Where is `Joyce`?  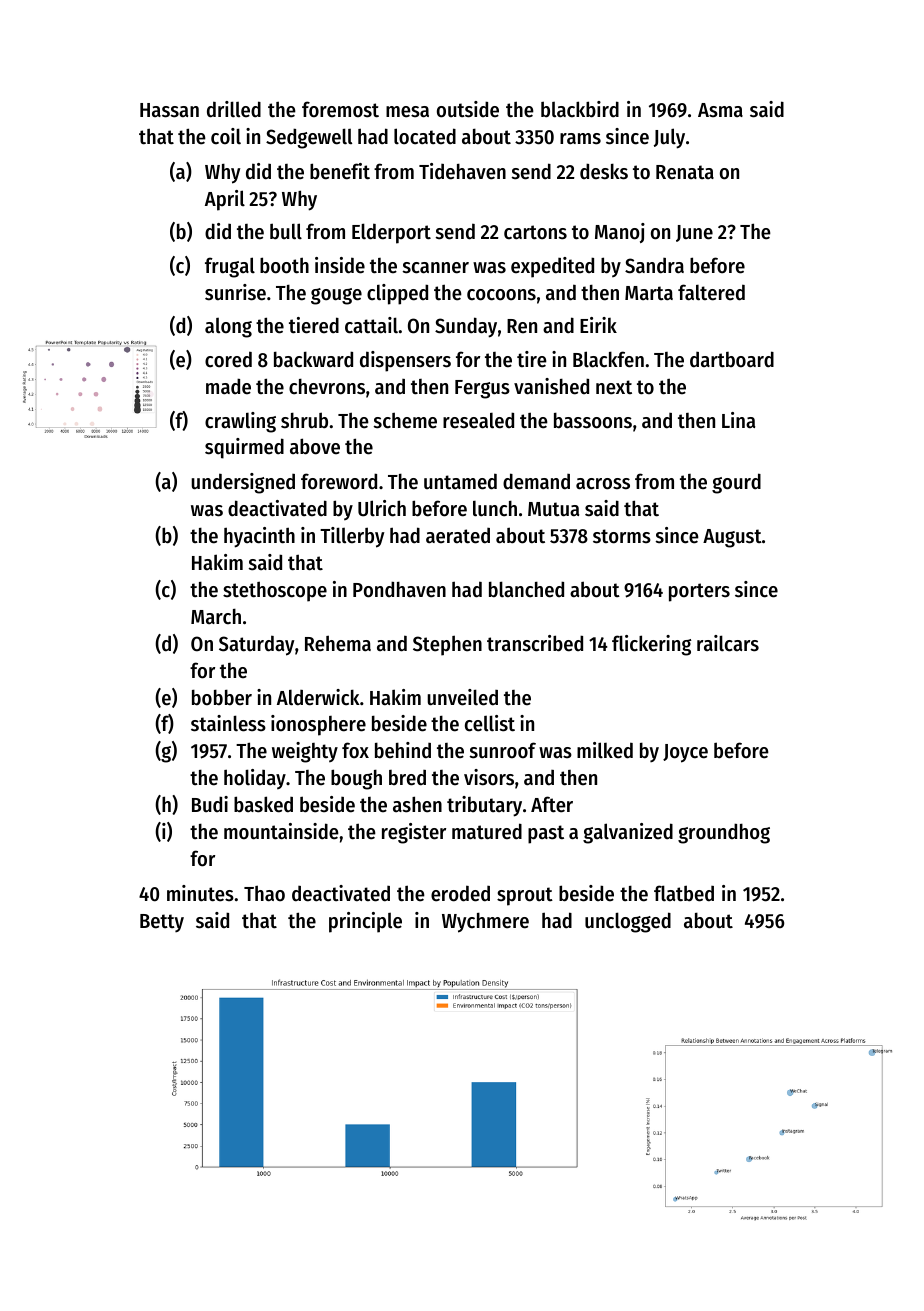 Joyce is located at coordinates (685, 753).
